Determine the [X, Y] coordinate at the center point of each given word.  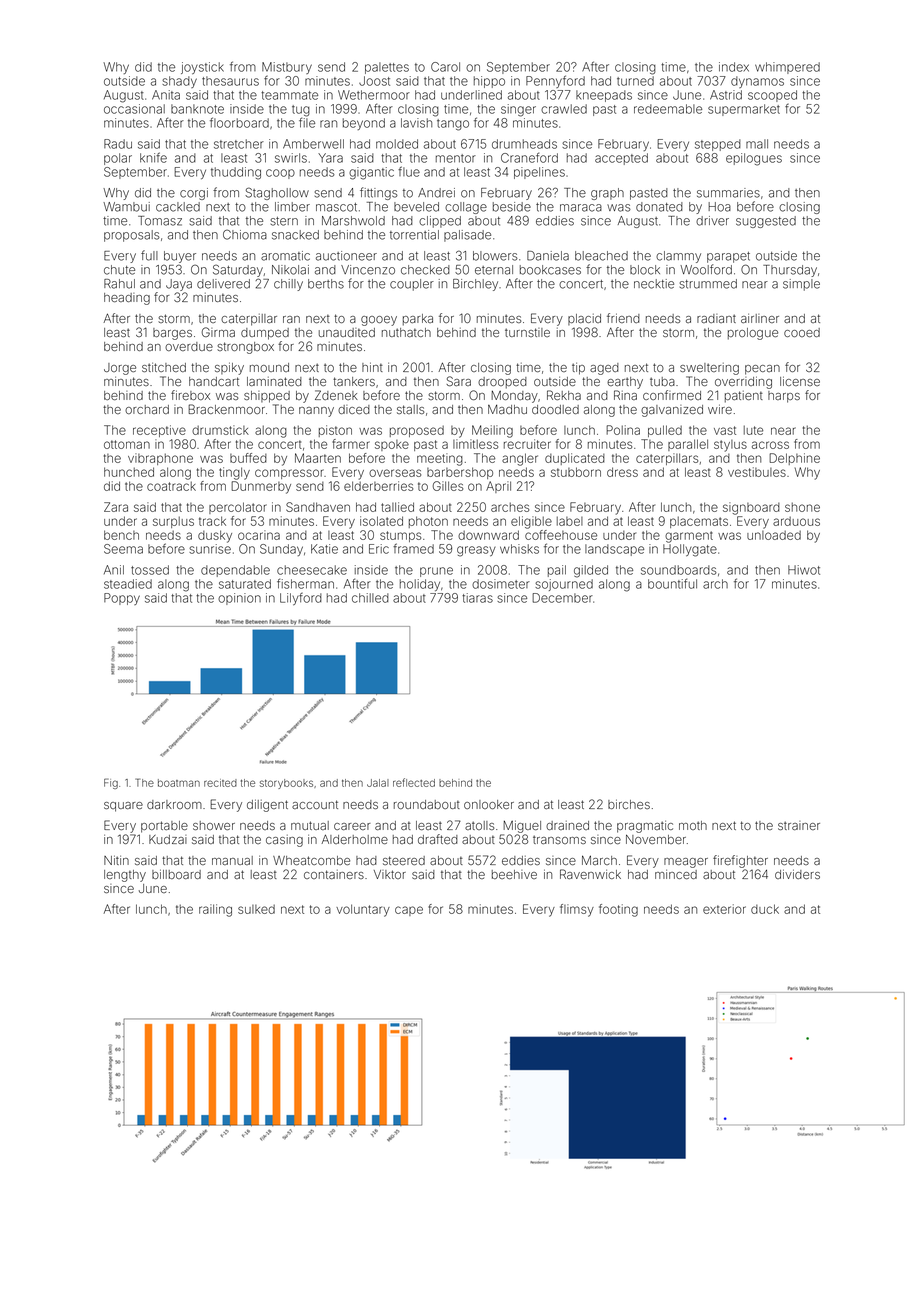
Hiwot [804, 570]
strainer [799, 825]
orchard [147, 409]
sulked [256, 909]
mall [757, 144]
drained [567, 825]
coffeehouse [561, 535]
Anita [166, 95]
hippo [489, 82]
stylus [730, 446]
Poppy [122, 599]
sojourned [564, 585]
